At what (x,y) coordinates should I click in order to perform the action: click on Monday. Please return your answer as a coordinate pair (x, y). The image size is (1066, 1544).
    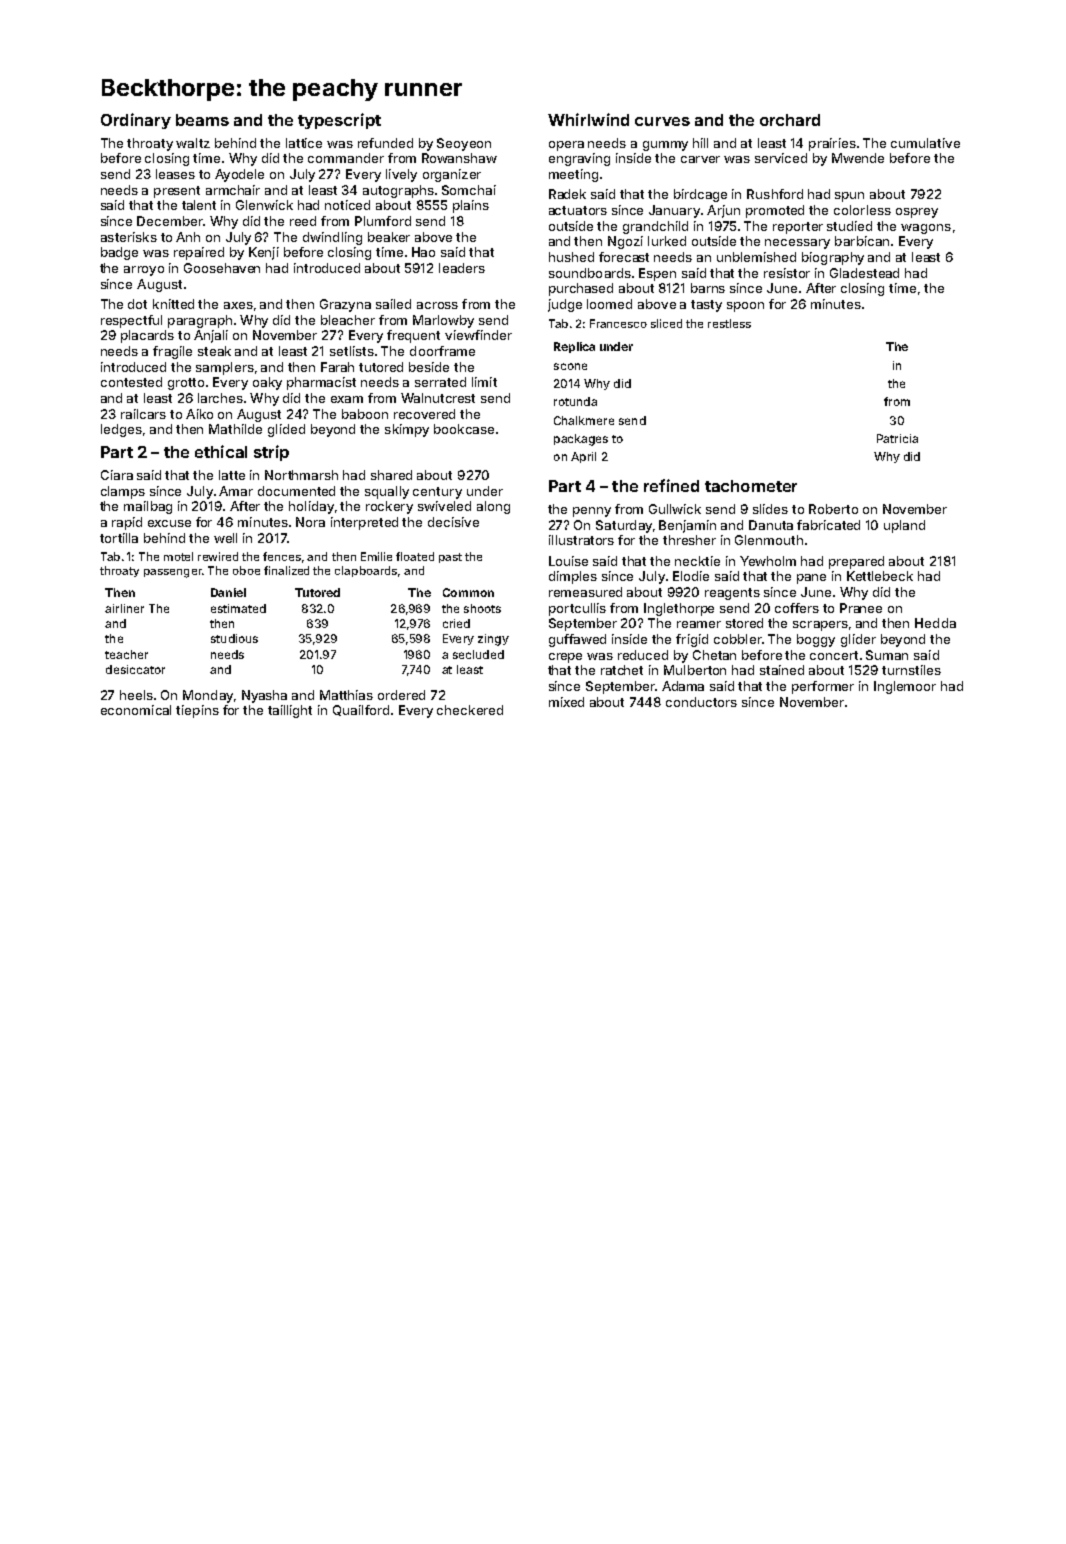
    Looking at the image, I should click on (208, 696).
